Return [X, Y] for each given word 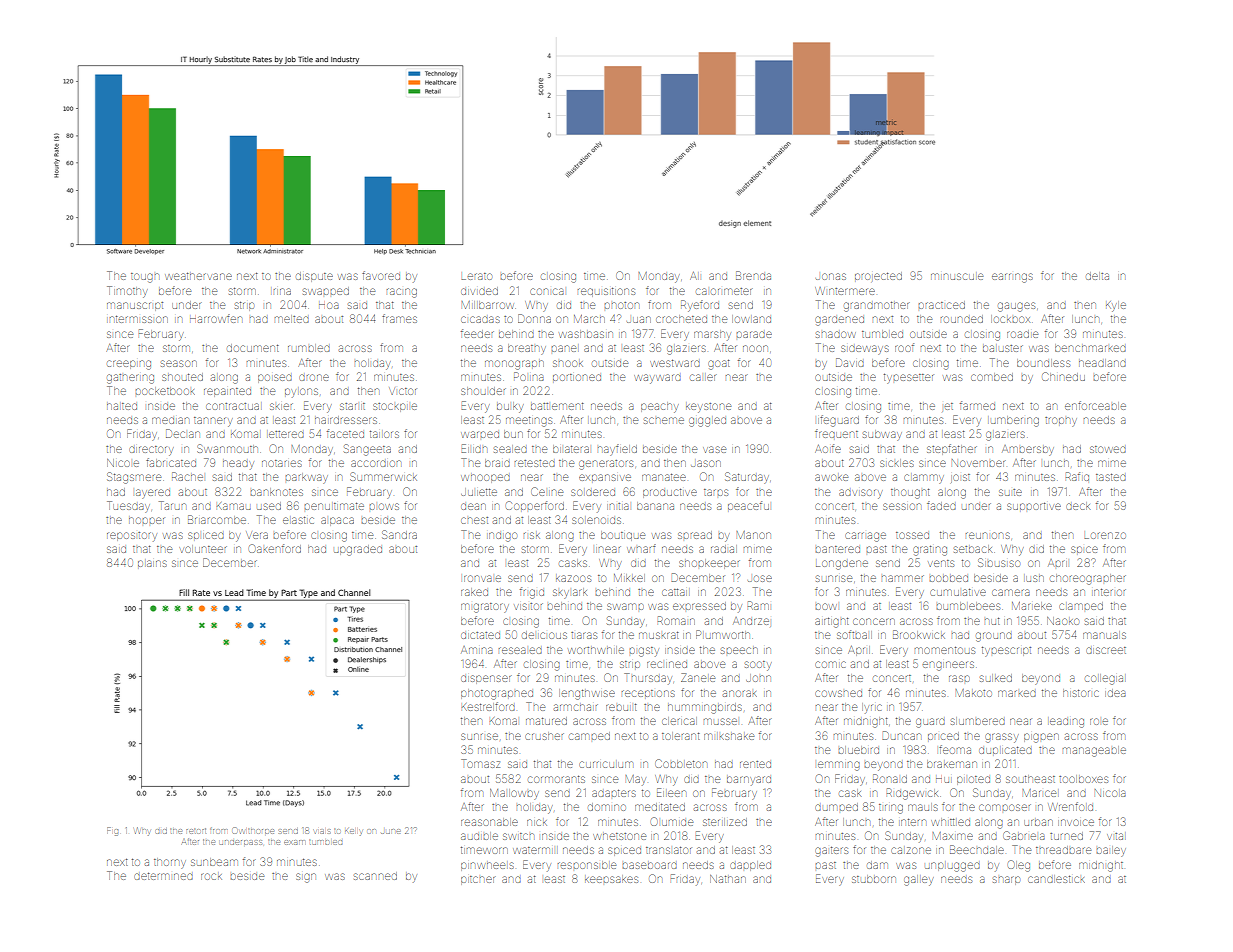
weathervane [198, 276]
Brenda [753, 275]
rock [211, 876]
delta [1097, 276]
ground [994, 637]
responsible [587, 865]
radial [724, 549]
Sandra [399, 534]
